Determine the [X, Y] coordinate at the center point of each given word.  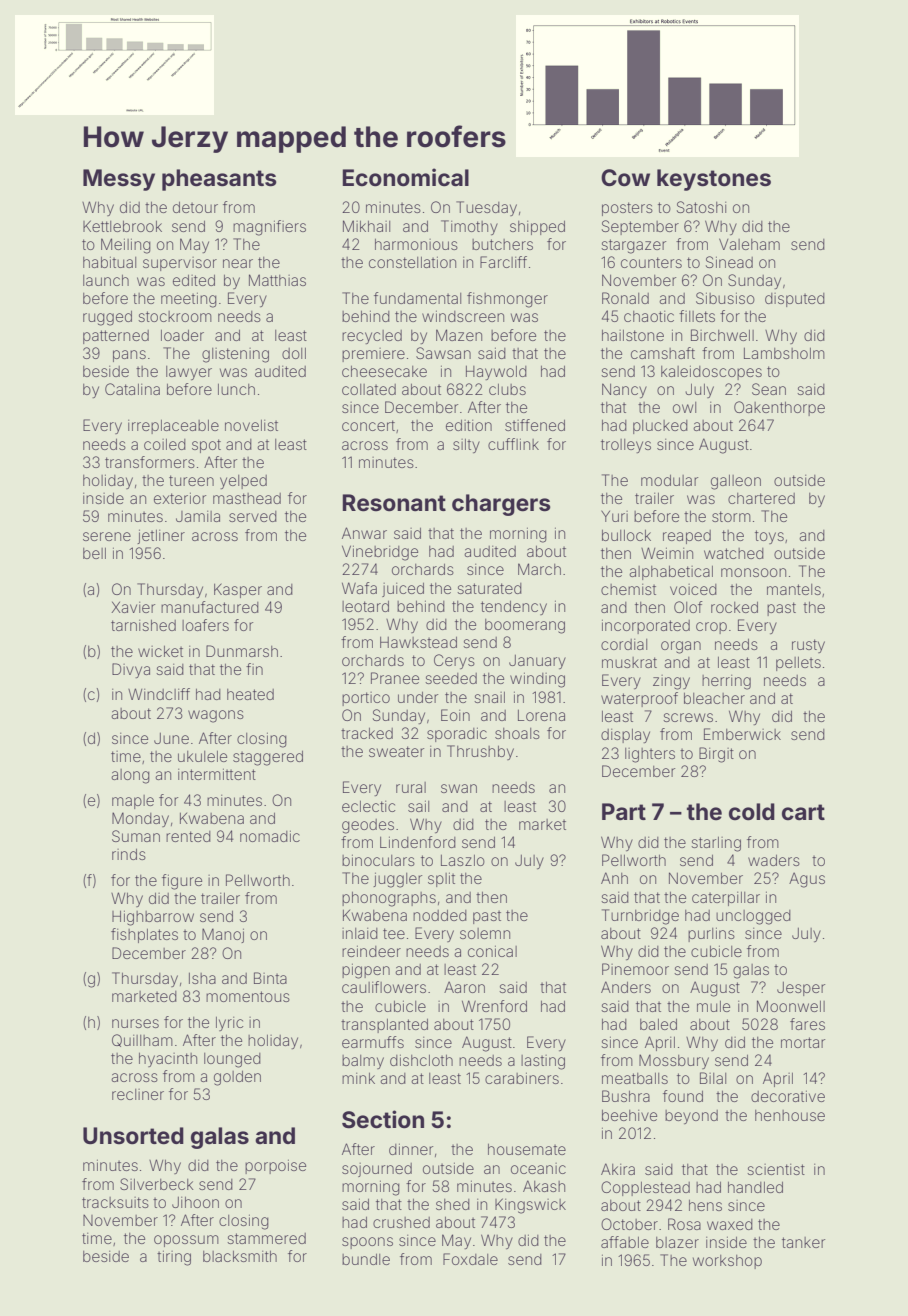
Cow [625, 178]
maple [133, 802]
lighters [650, 755]
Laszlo [463, 860]
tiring [174, 1258]
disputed [795, 300]
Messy [119, 180]
